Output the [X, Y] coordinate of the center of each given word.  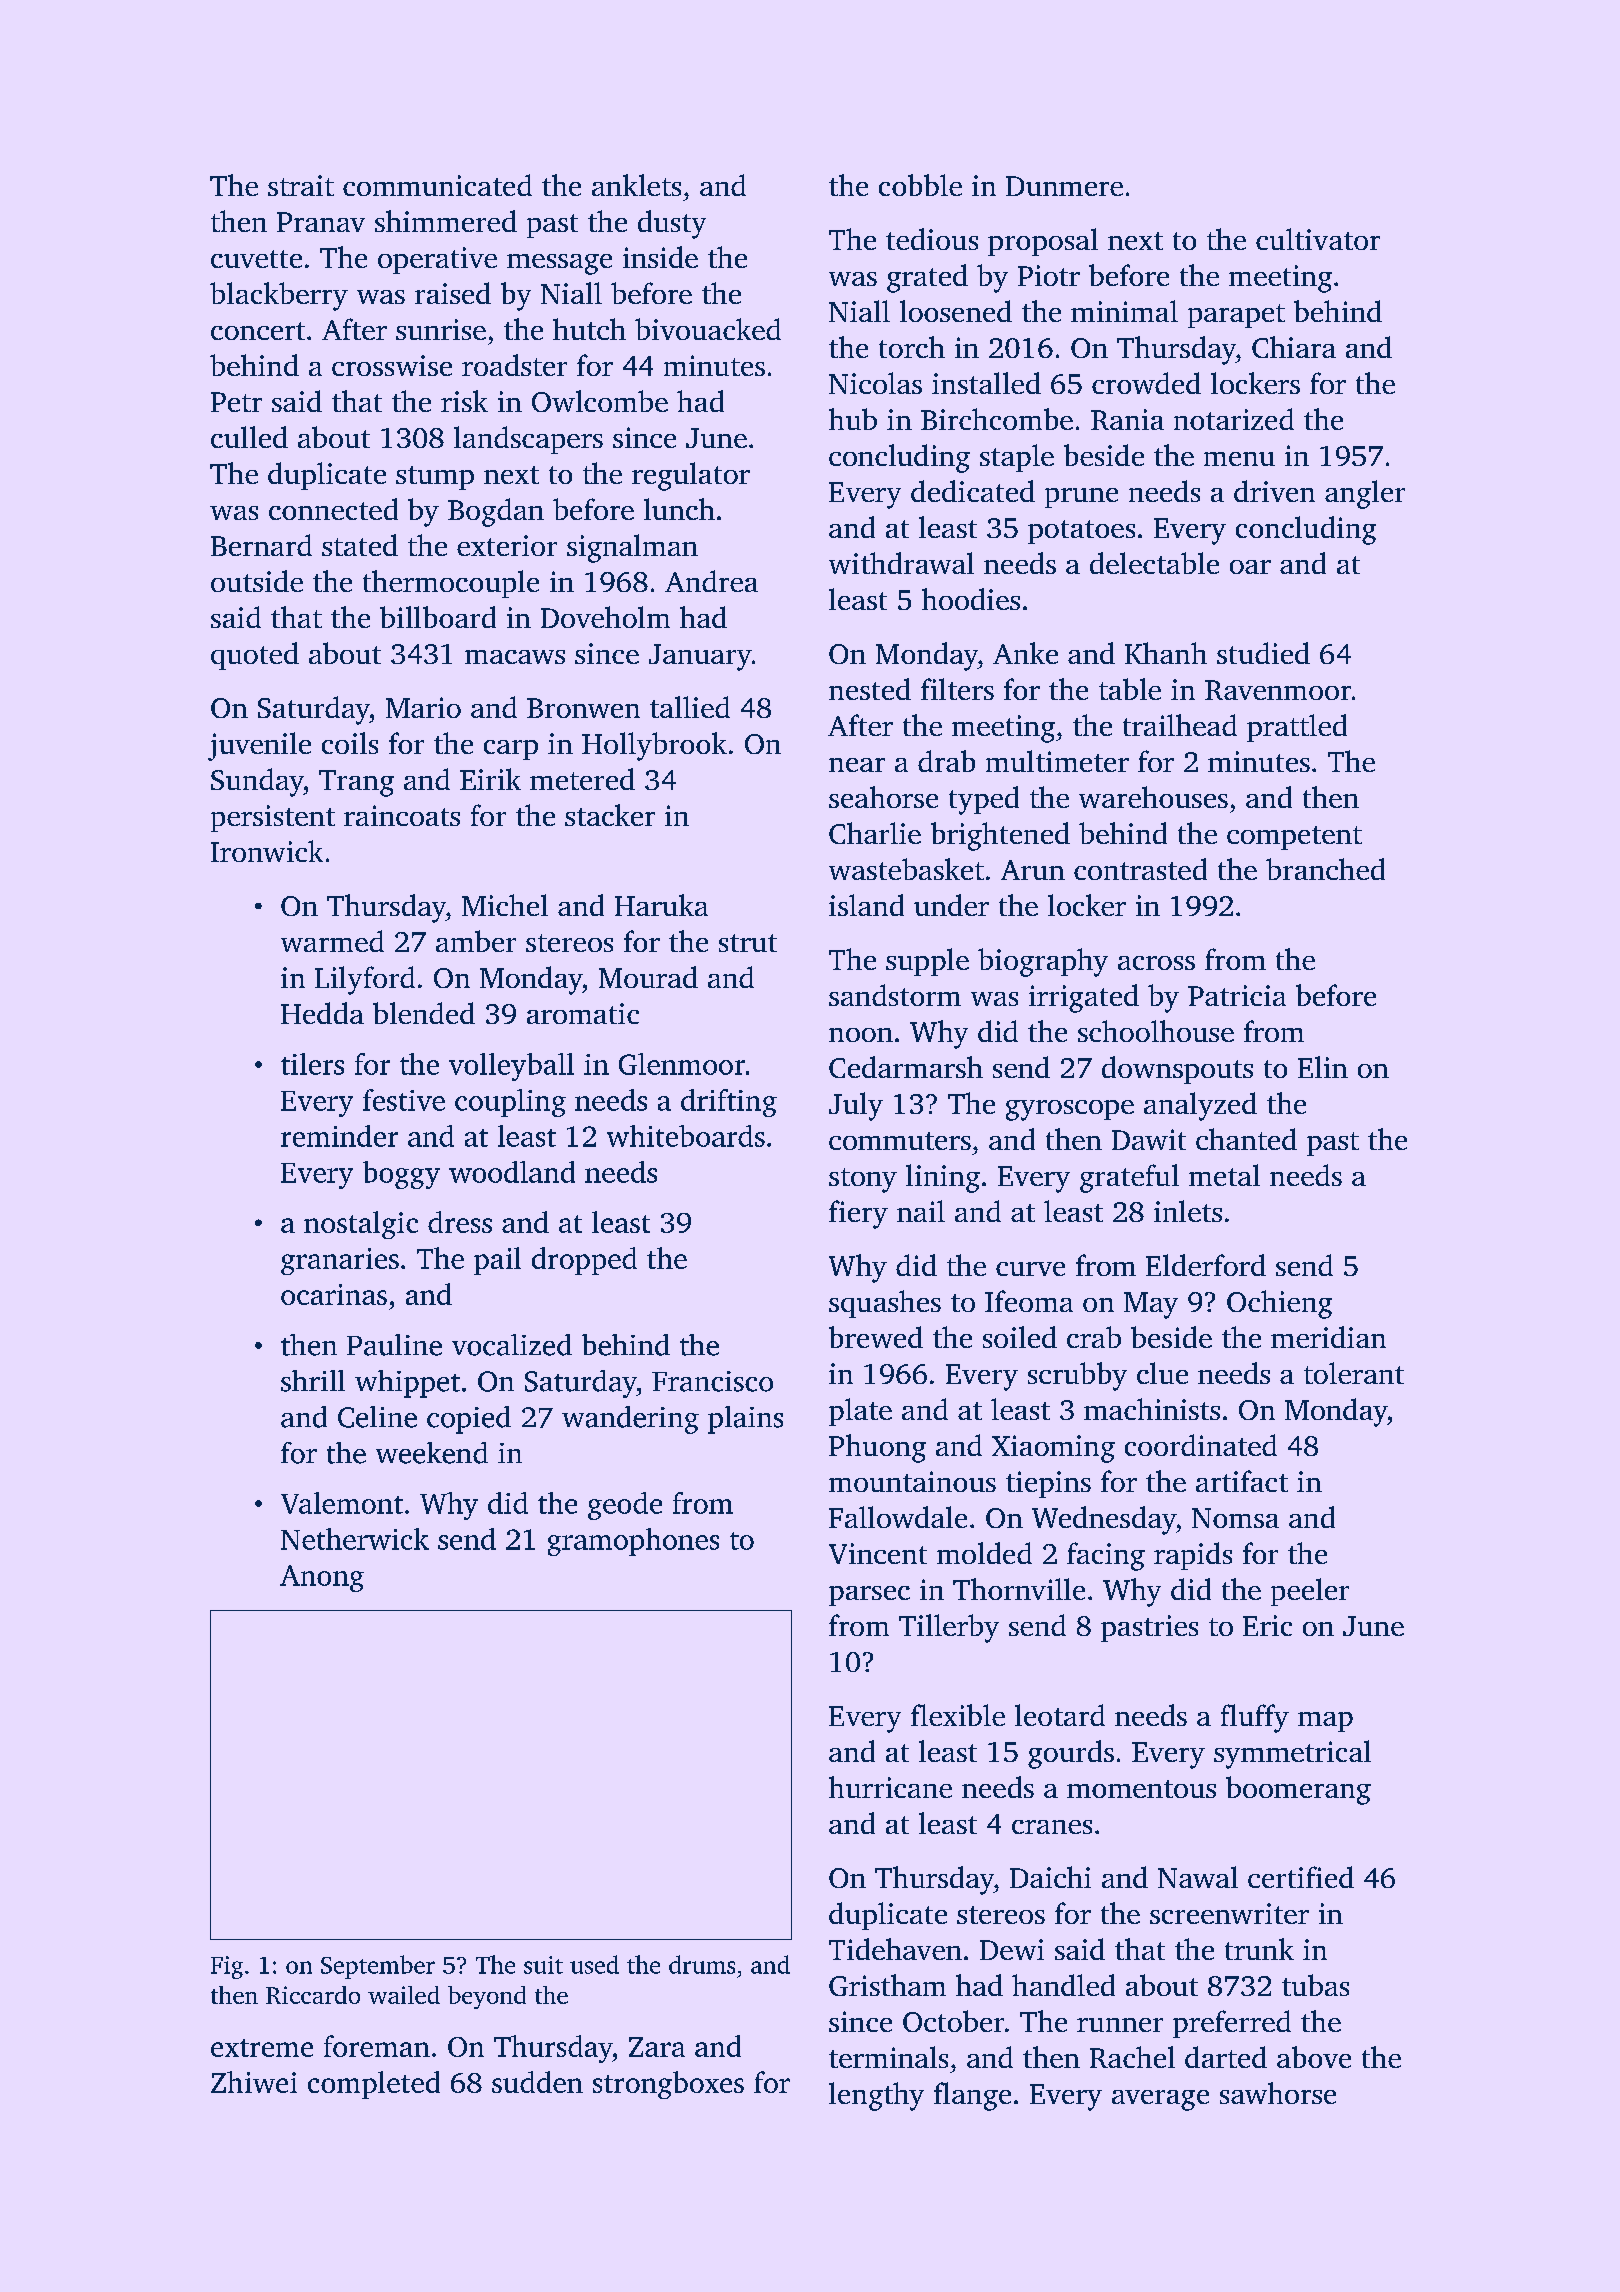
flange [972, 2096]
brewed [876, 1337]
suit [543, 1965]
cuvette [256, 259]
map [1325, 1722]
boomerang [1298, 1790]
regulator [691, 476]
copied [469, 1420]
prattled [1297, 728]
